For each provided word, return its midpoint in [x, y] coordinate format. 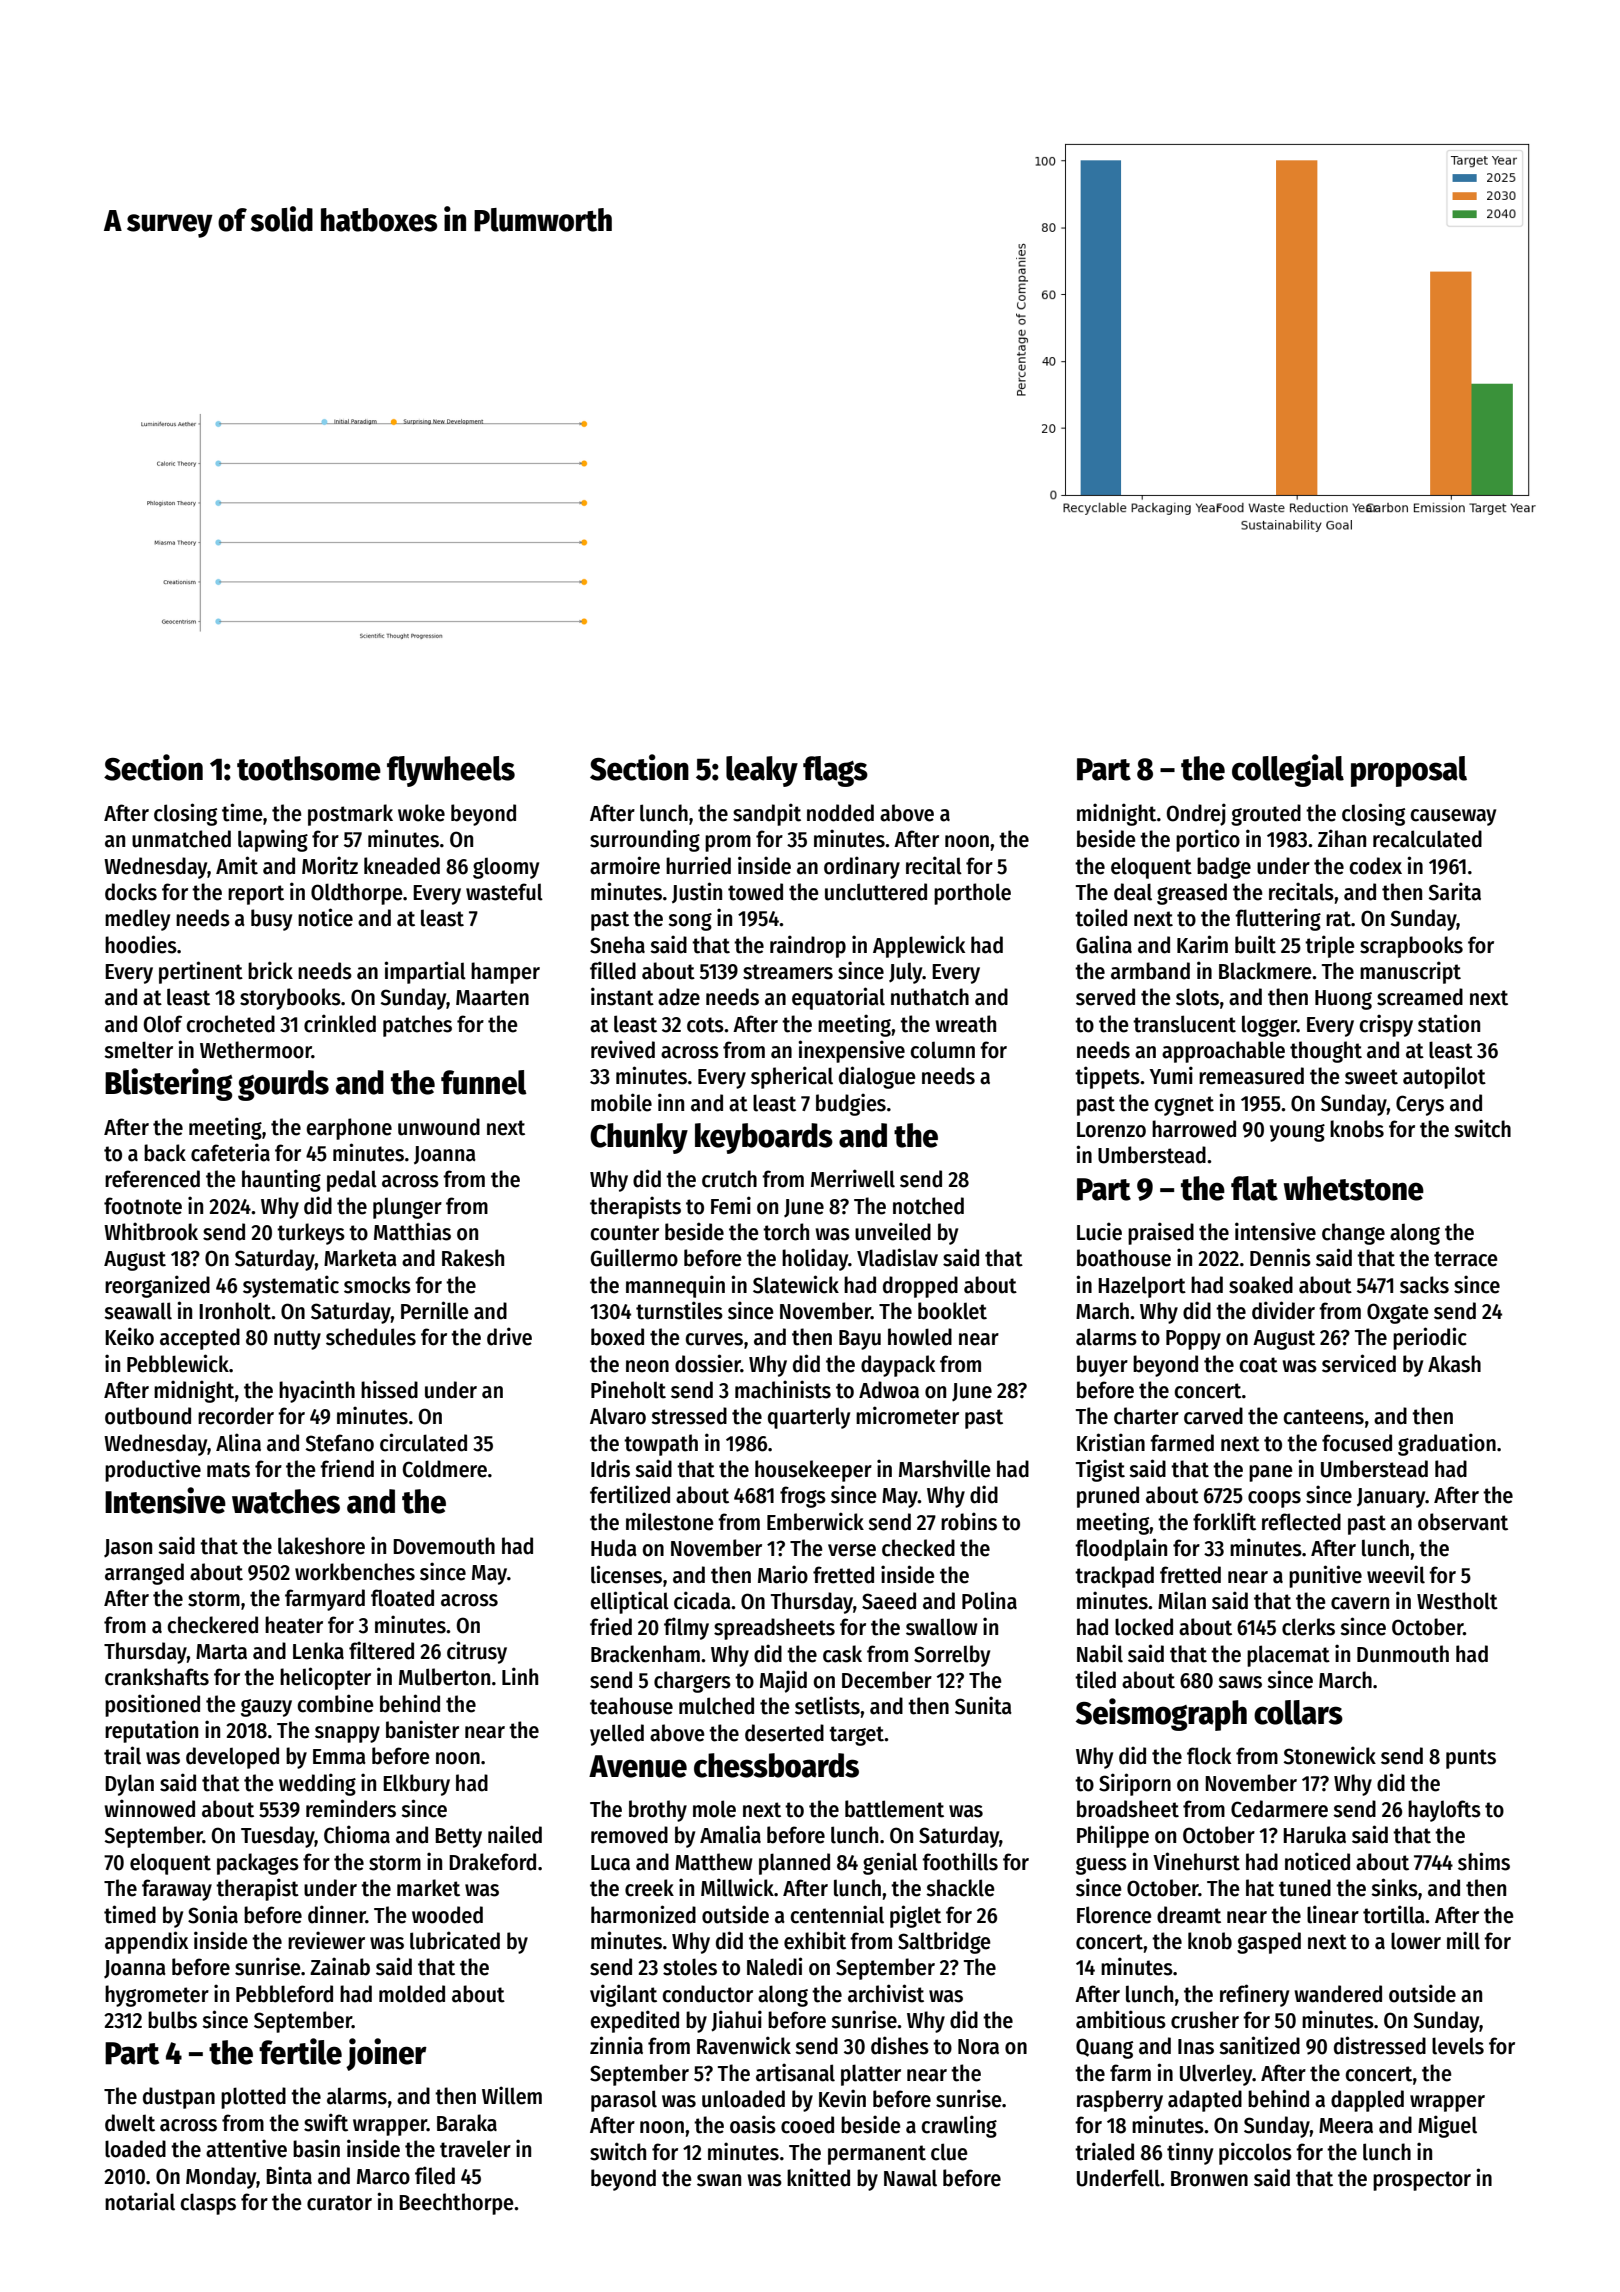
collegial [1288, 770]
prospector [1422, 2181]
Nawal [910, 2178]
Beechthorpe [456, 2204]
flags [835, 771]
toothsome [309, 768]
